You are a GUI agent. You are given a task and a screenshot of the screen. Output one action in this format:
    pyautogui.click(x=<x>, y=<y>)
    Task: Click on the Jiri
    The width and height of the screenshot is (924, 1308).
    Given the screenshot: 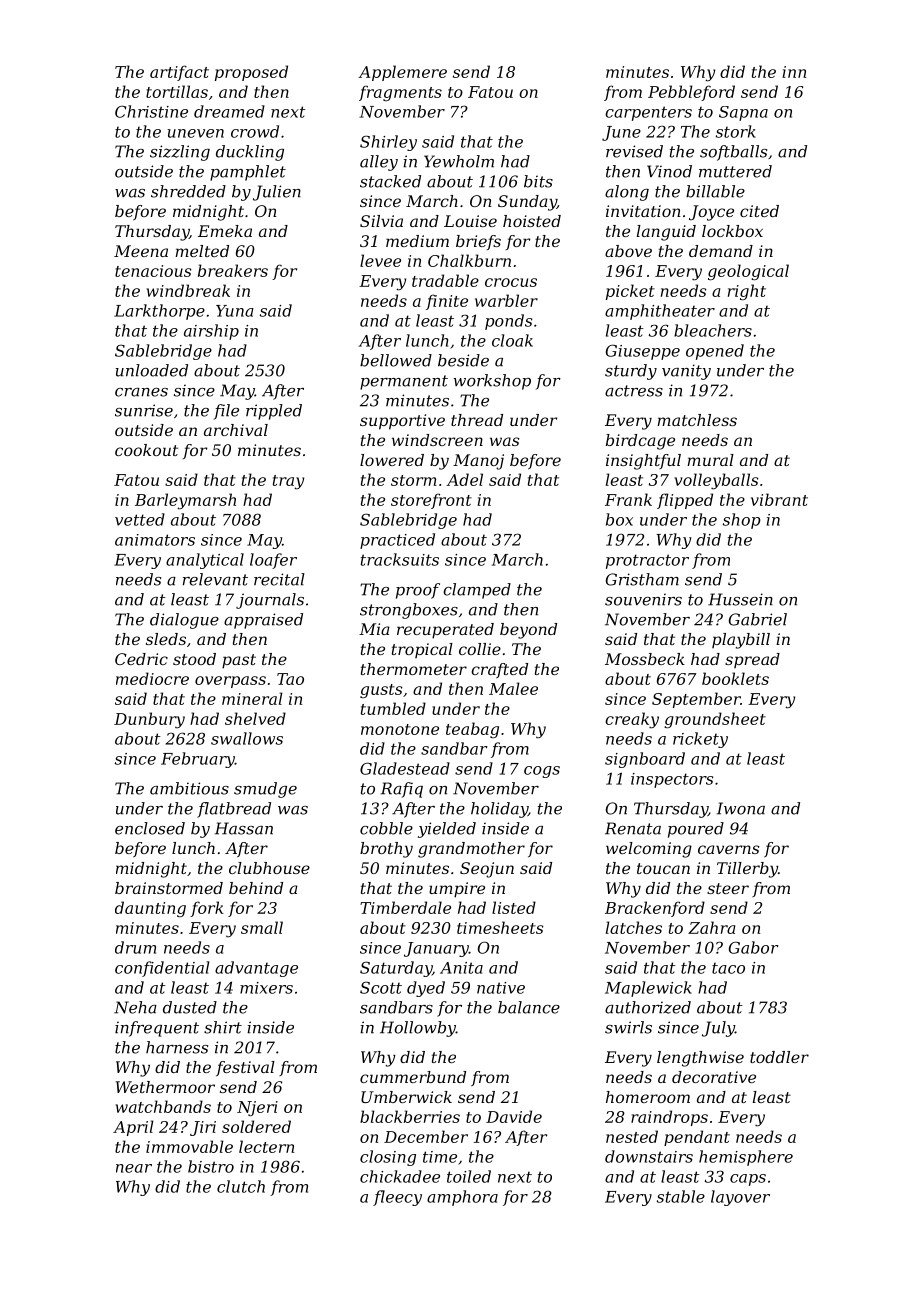 What is the action you would take?
    pyautogui.click(x=203, y=1128)
